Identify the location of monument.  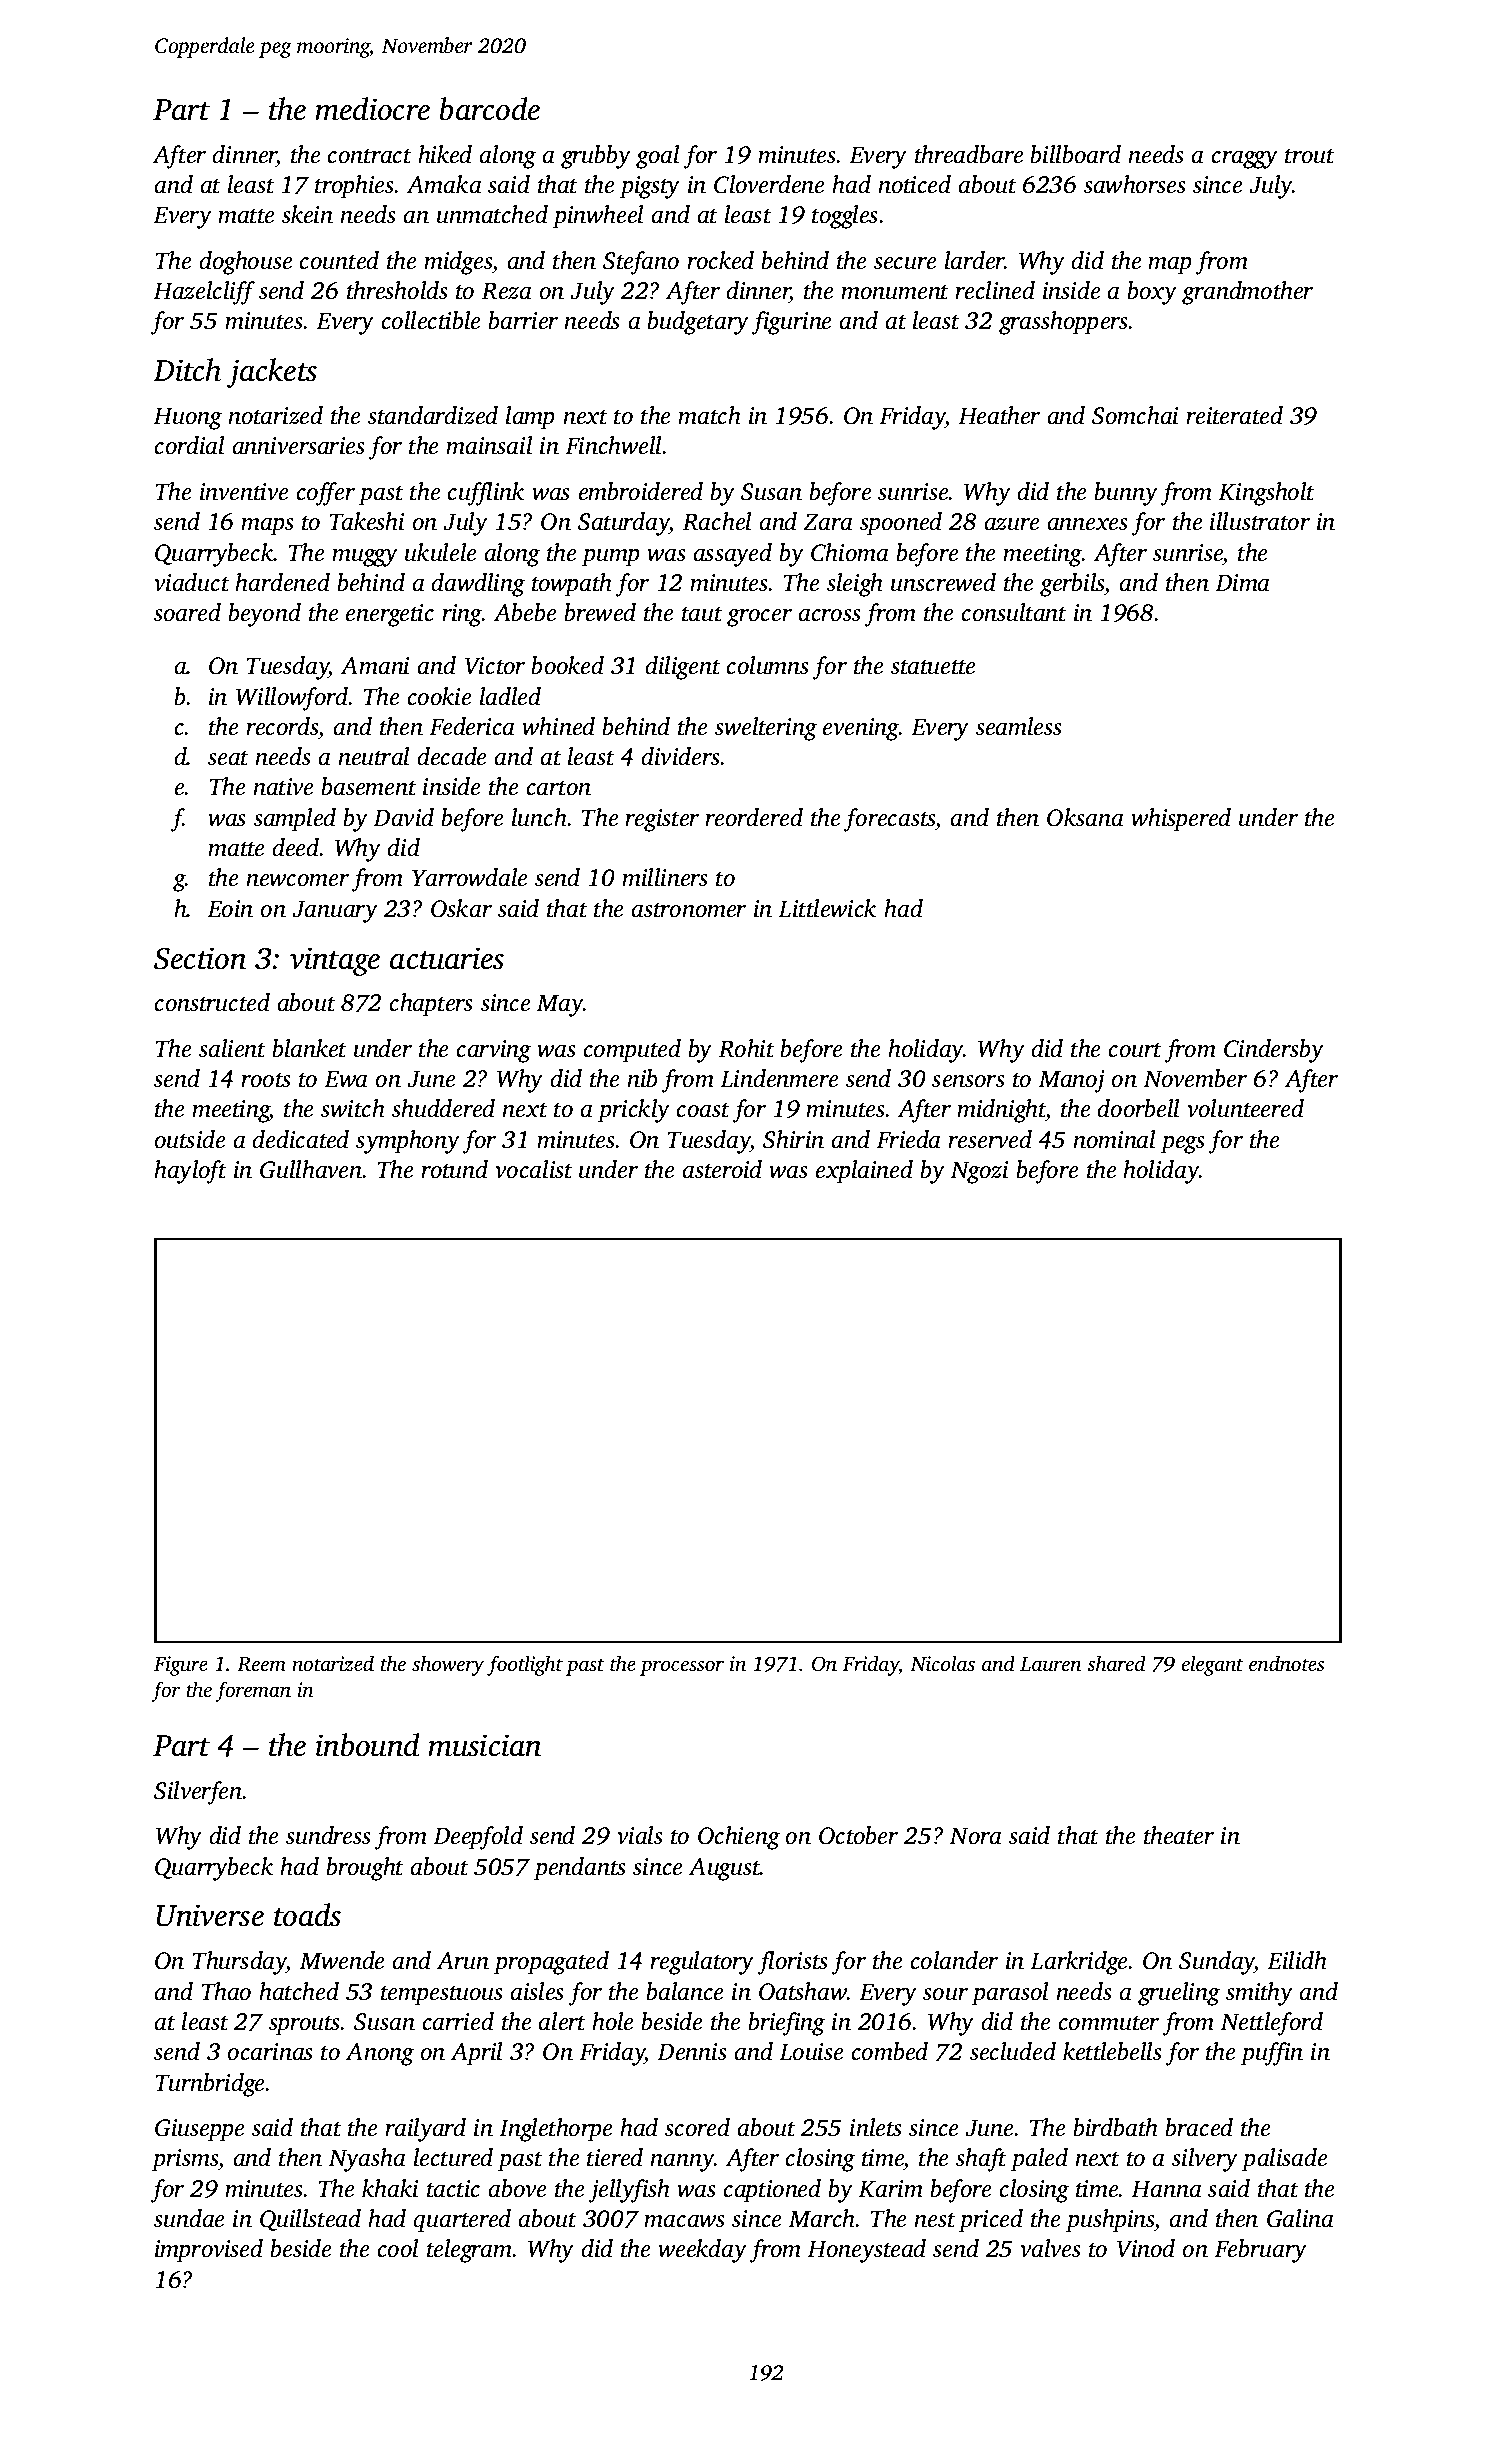
(895, 292).
